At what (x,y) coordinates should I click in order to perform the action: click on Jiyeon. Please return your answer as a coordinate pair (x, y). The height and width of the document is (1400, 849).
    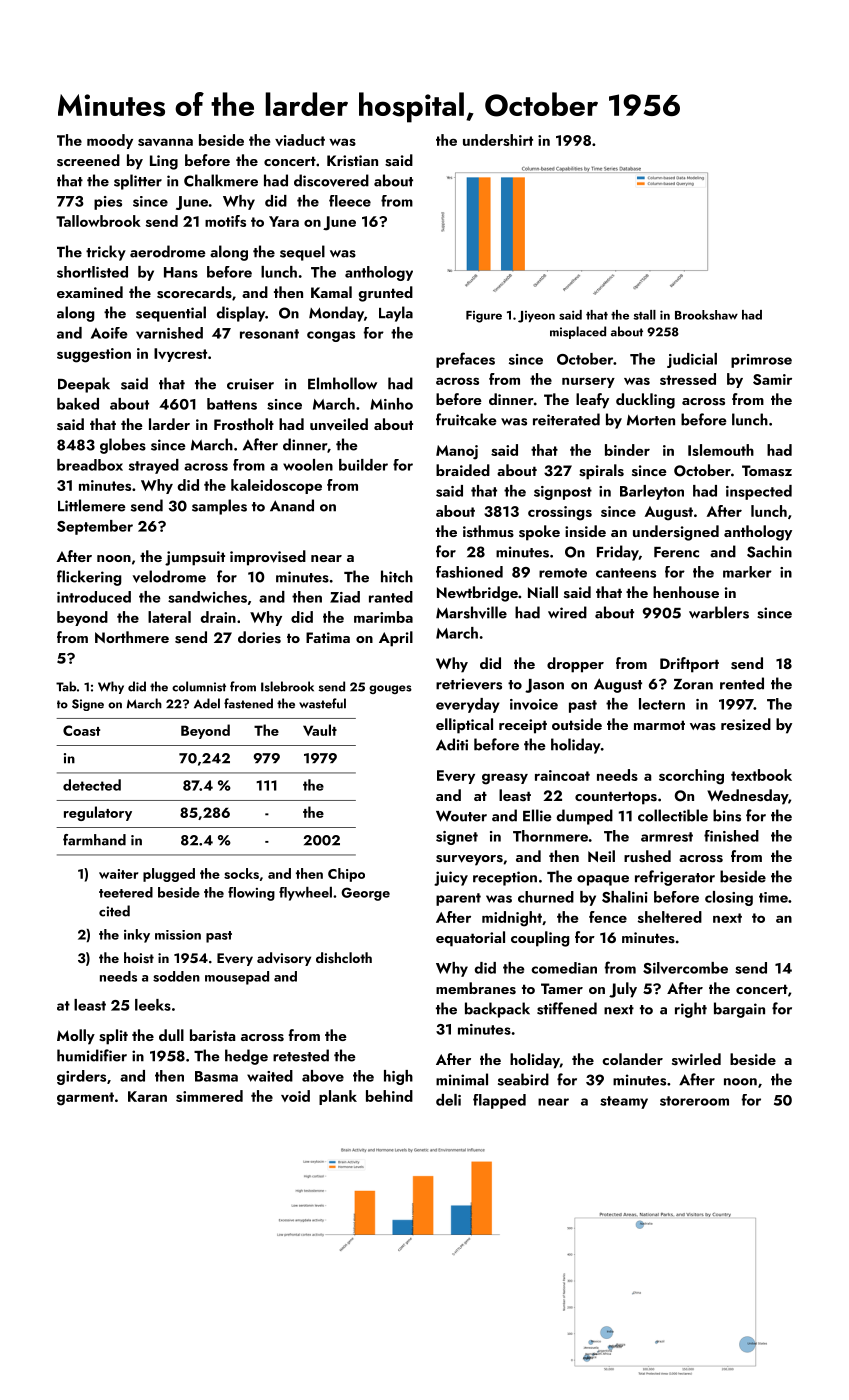
    Looking at the image, I should click on (536, 317).
